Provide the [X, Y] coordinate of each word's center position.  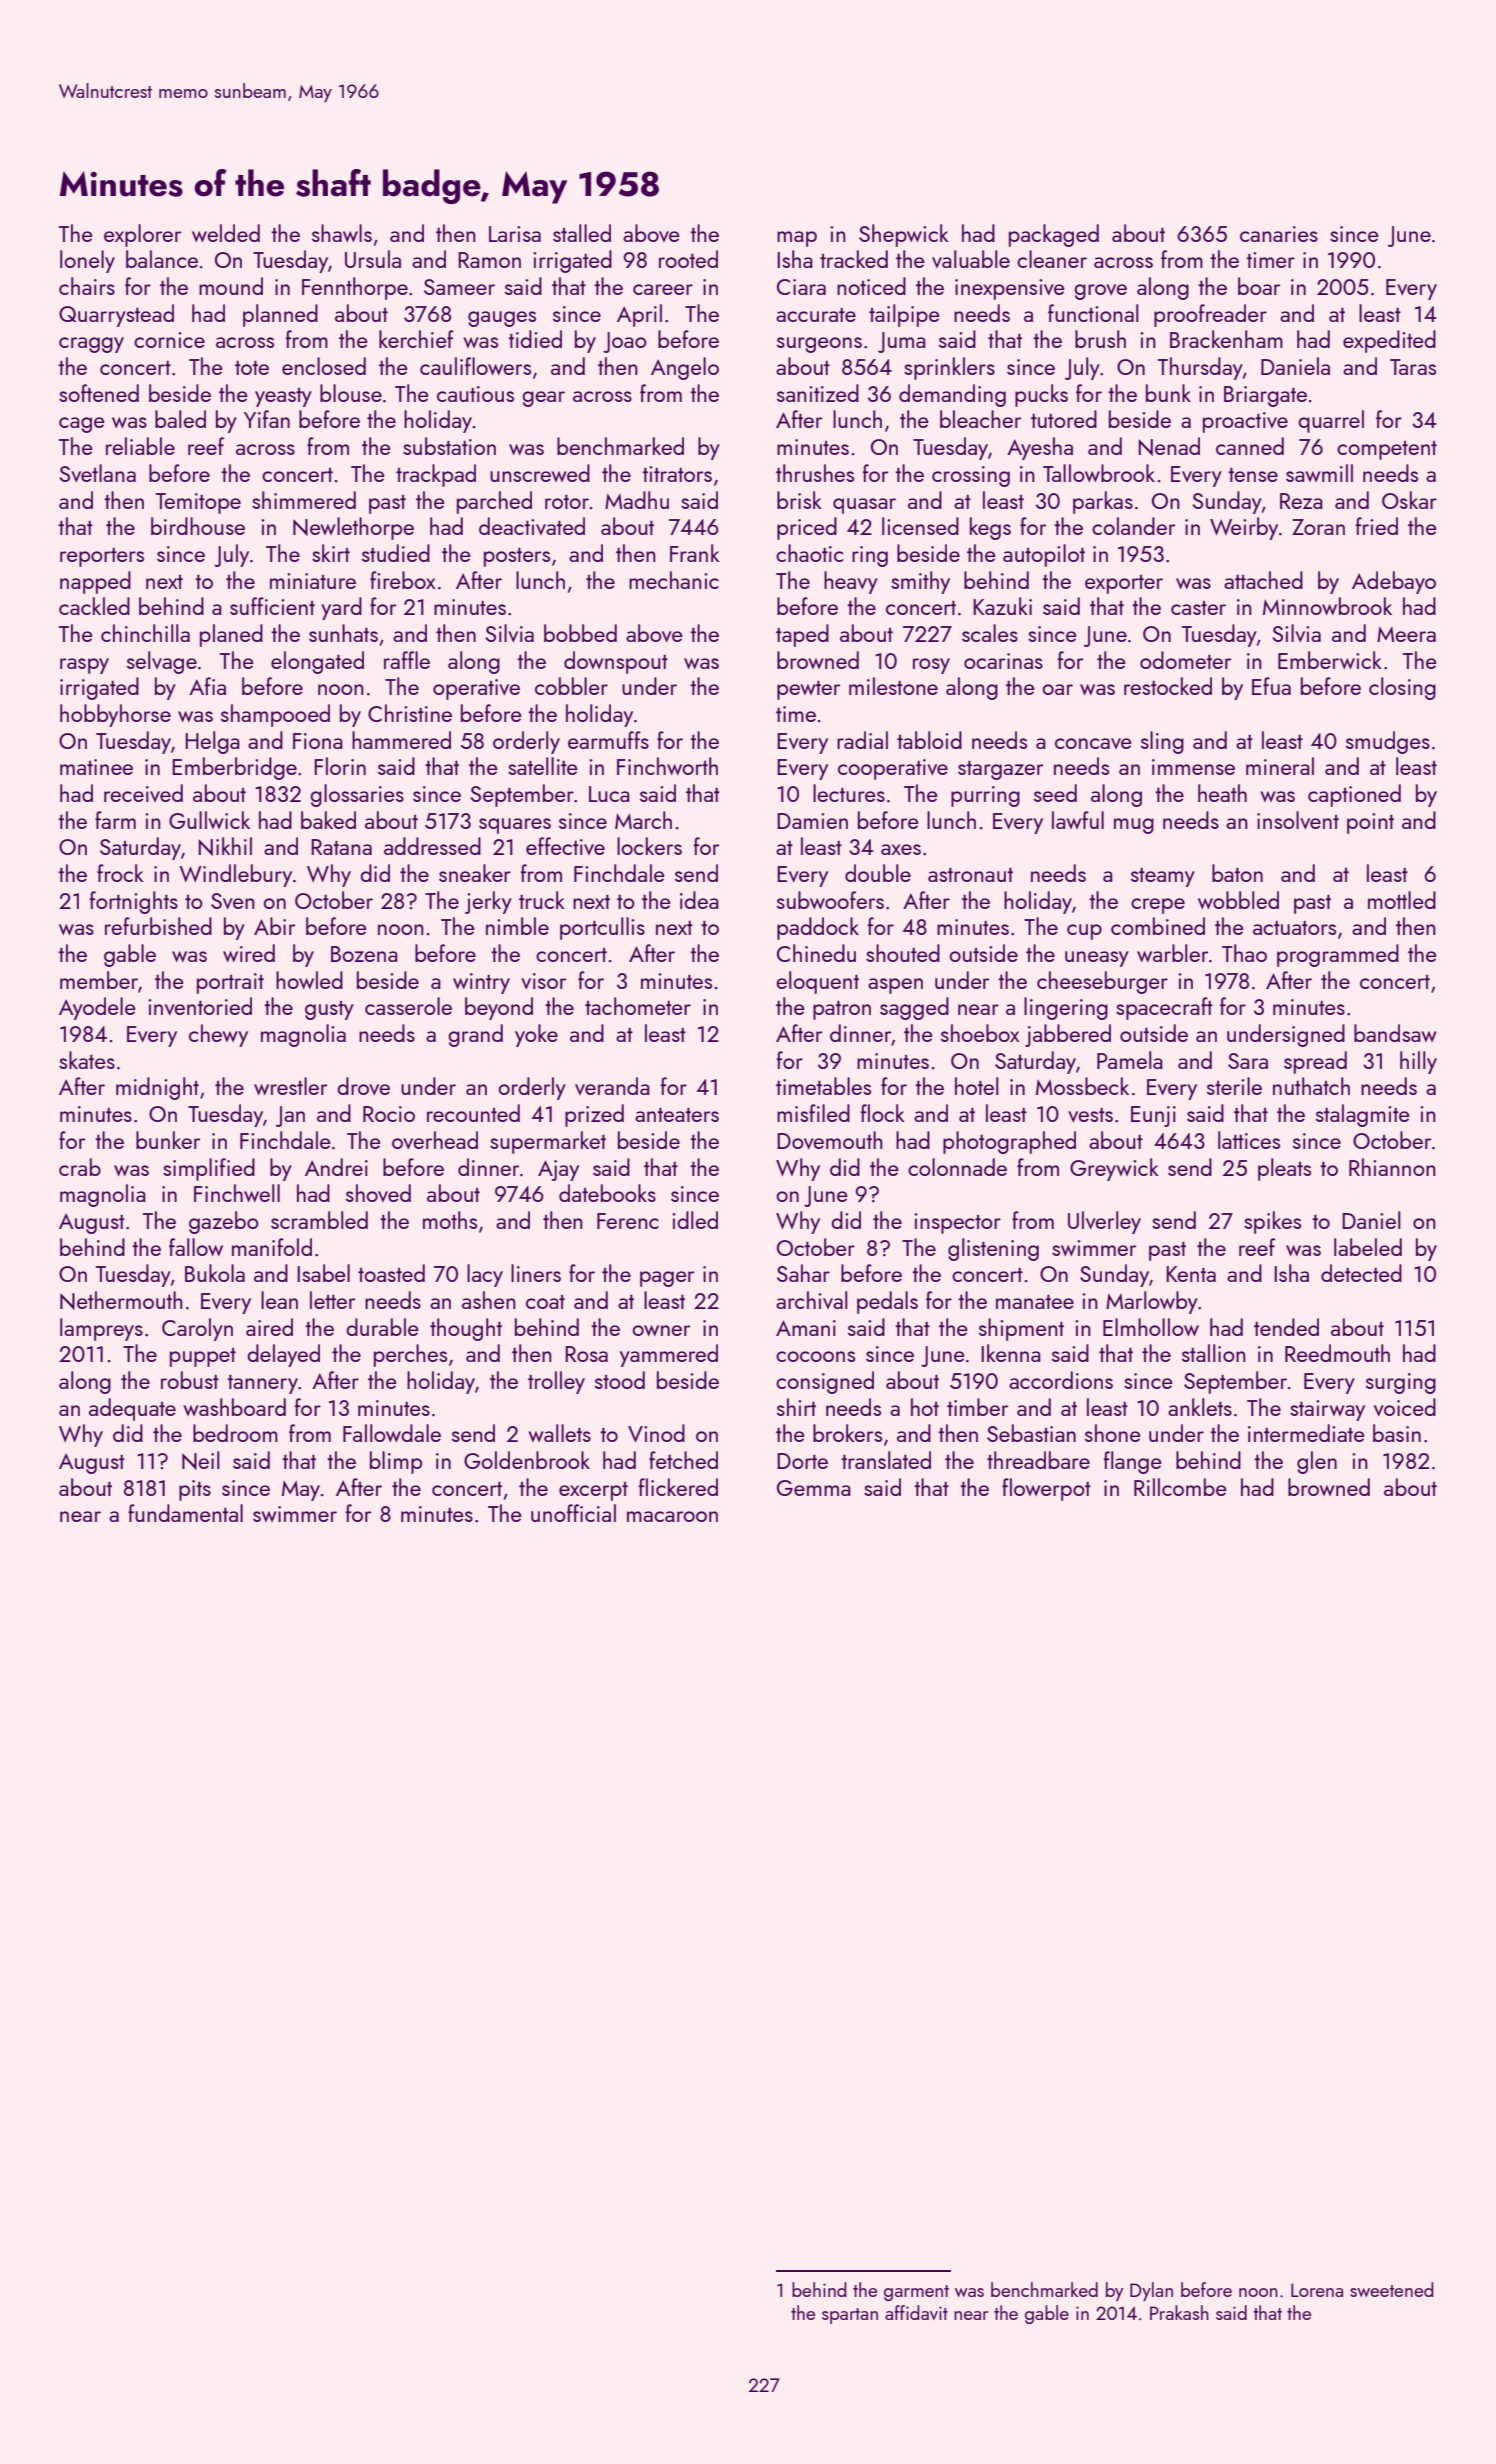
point [1370, 823]
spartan [850, 2316]
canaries [1279, 234]
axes [901, 849]
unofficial [573, 1513]
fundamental [185, 1513]
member [99, 980]
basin [1397, 1433]
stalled [582, 233]
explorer [142, 235]
